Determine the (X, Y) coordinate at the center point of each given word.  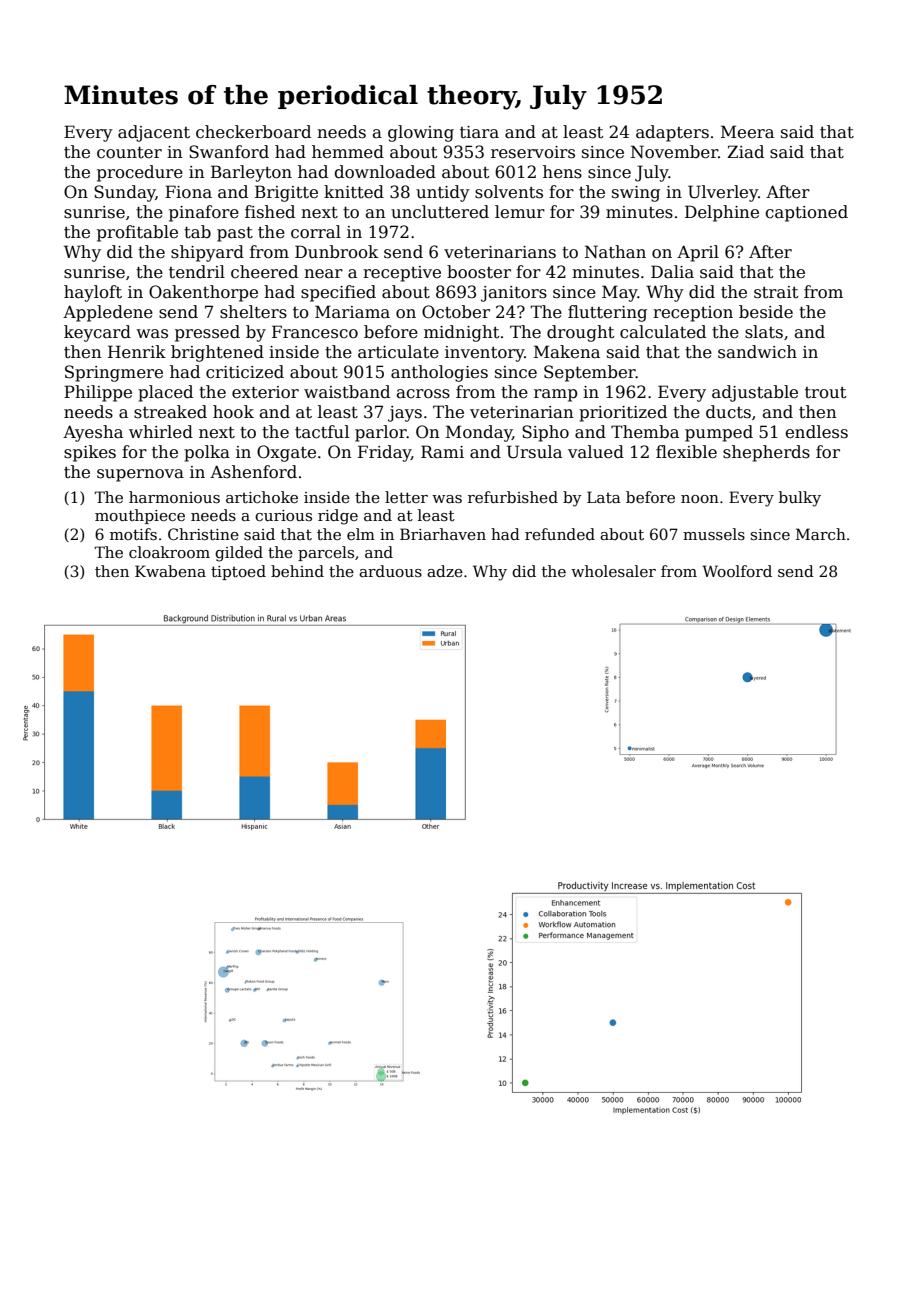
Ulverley (723, 193)
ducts (728, 412)
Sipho (545, 433)
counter (129, 153)
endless (816, 432)
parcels (326, 553)
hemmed (348, 152)
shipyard (207, 253)
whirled (161, 432)
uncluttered (440, 212)
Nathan (615, 252)
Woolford (737, 571)
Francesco (315, 332)
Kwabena (170, 571)
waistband (347, 392)
